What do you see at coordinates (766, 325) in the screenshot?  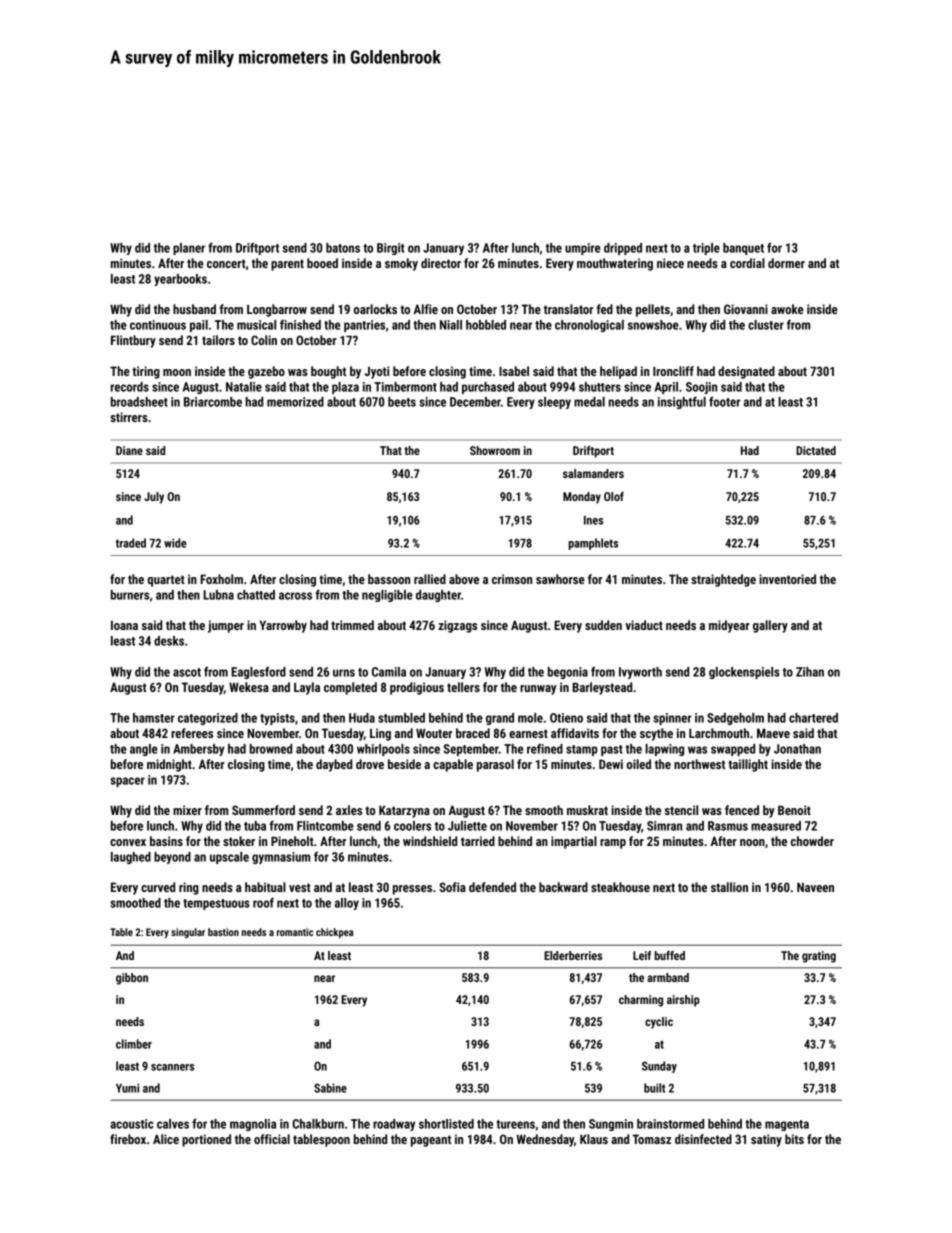 I see `cluster` at bounding box center [766, 325].
